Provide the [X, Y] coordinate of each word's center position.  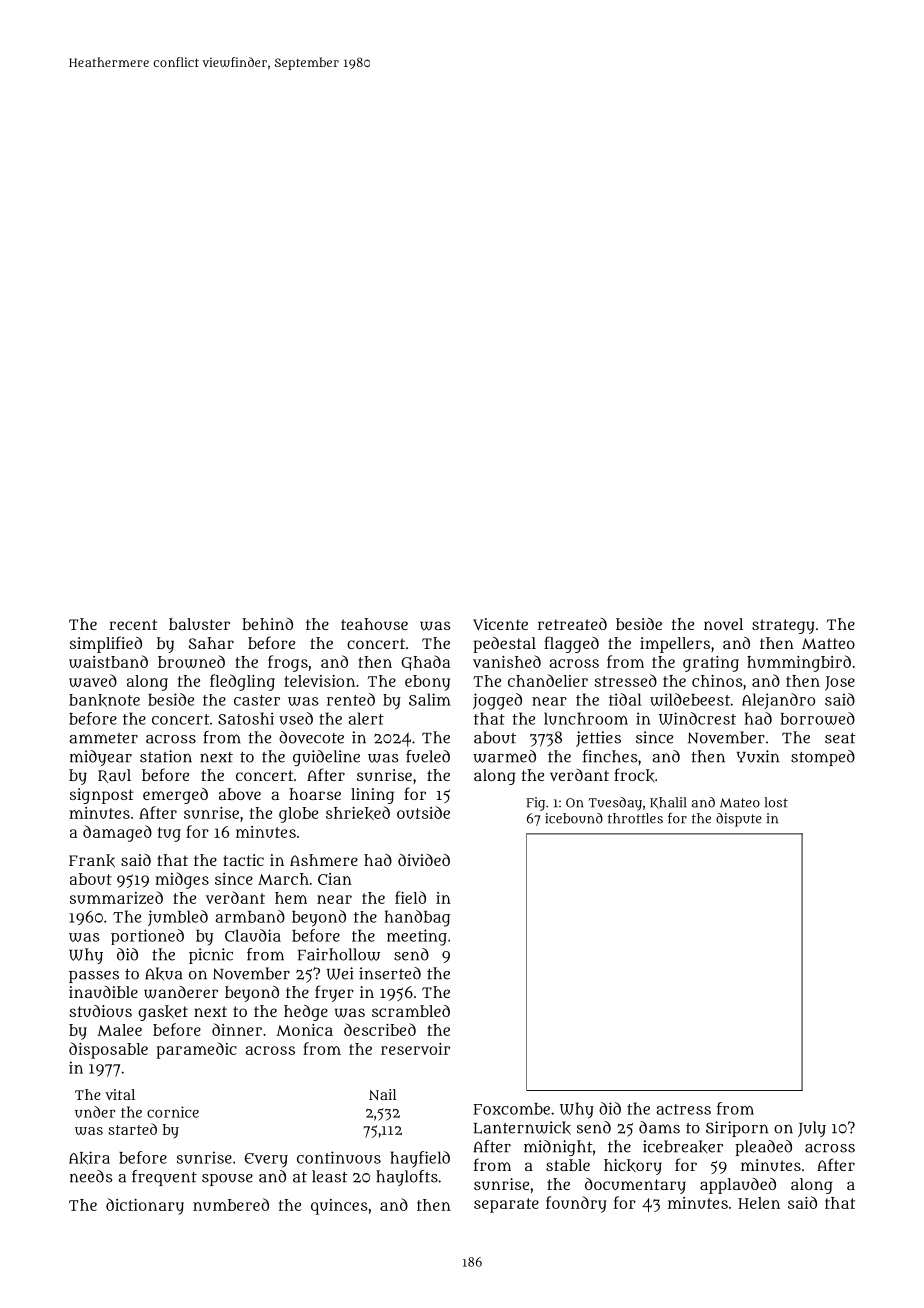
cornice [173, 1112]
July [812, 1129]
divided [424, 860]
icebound [574, 818]
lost [776, 802]
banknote [104, 700]
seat [840, 738]
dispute [739, 820]
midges [182, 880]
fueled [428, 756]
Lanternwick [522, 1128]
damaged [117, 833]
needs [91, 1176]
